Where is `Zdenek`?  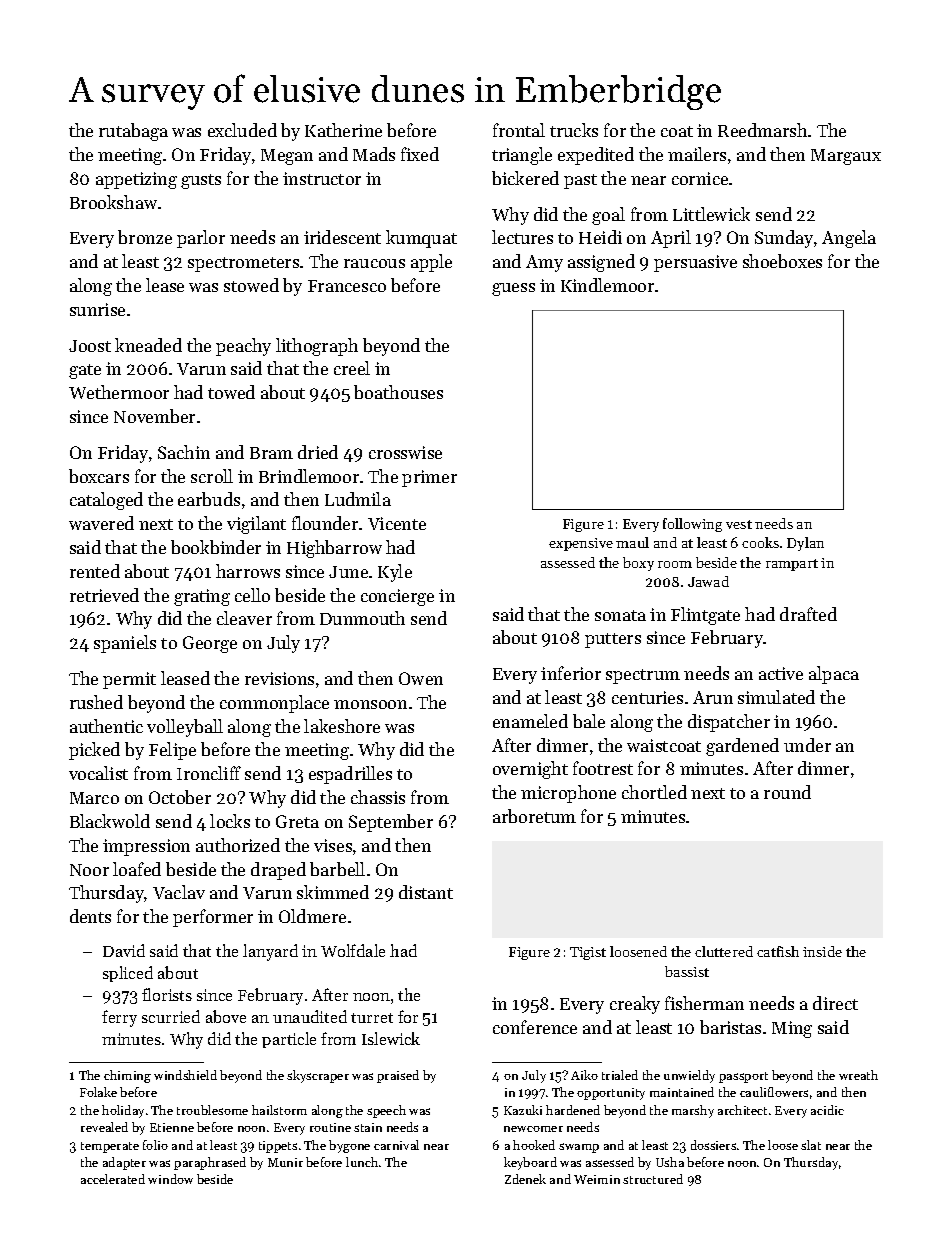 Zdenek is located at coordinates (525, 1179).
